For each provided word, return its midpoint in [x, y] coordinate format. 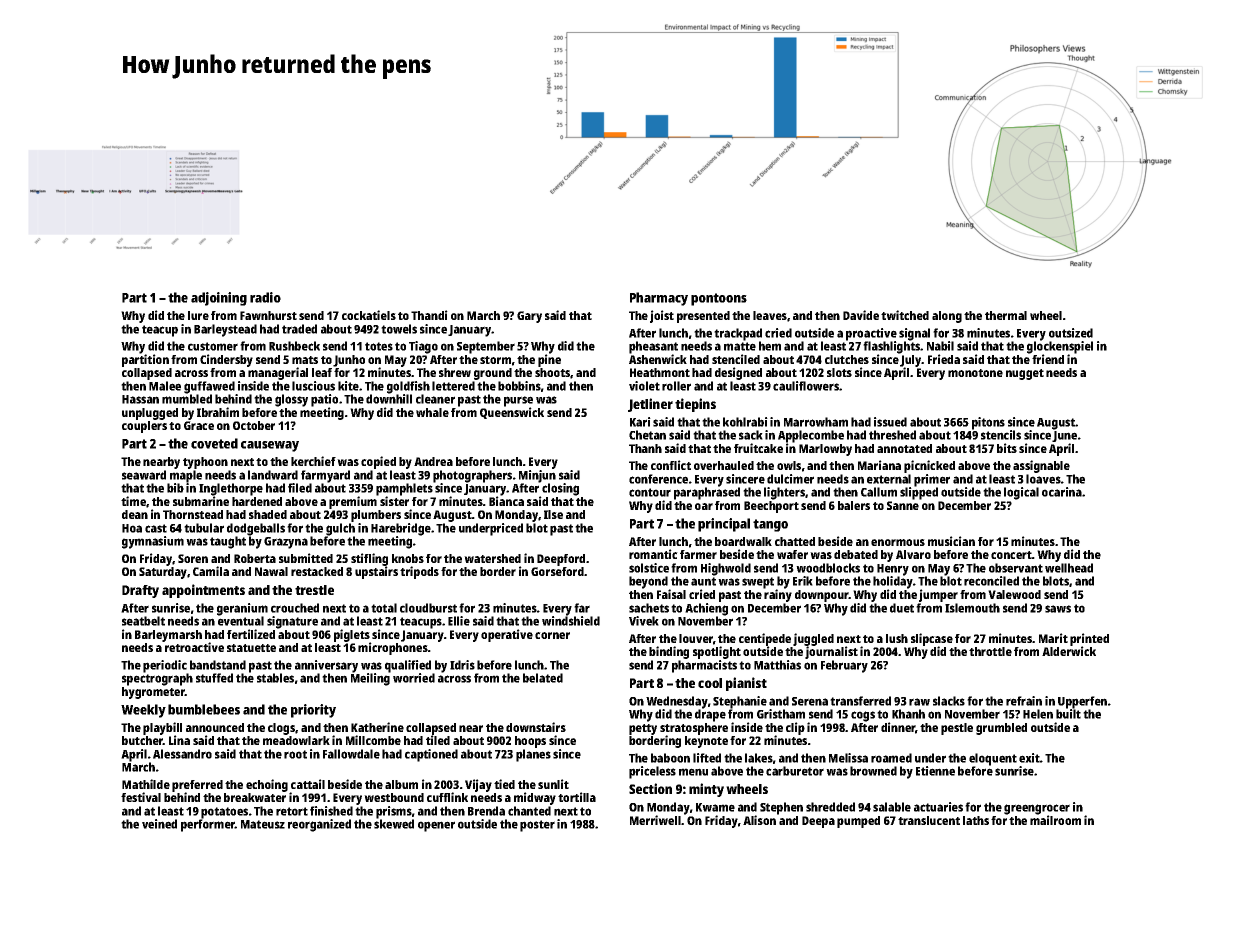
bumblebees [204, 709]
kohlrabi [745, 422]
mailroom [1055, 820]
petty [643, 729]
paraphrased [707, 493]
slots [839, 372]
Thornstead [193, 514]
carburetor [795, 771]
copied [378, 462]
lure [198, 315]
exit [1029, 758]
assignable [1041, 466]
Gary [529, 317]
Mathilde [146, 784]
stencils [1001, 435]
